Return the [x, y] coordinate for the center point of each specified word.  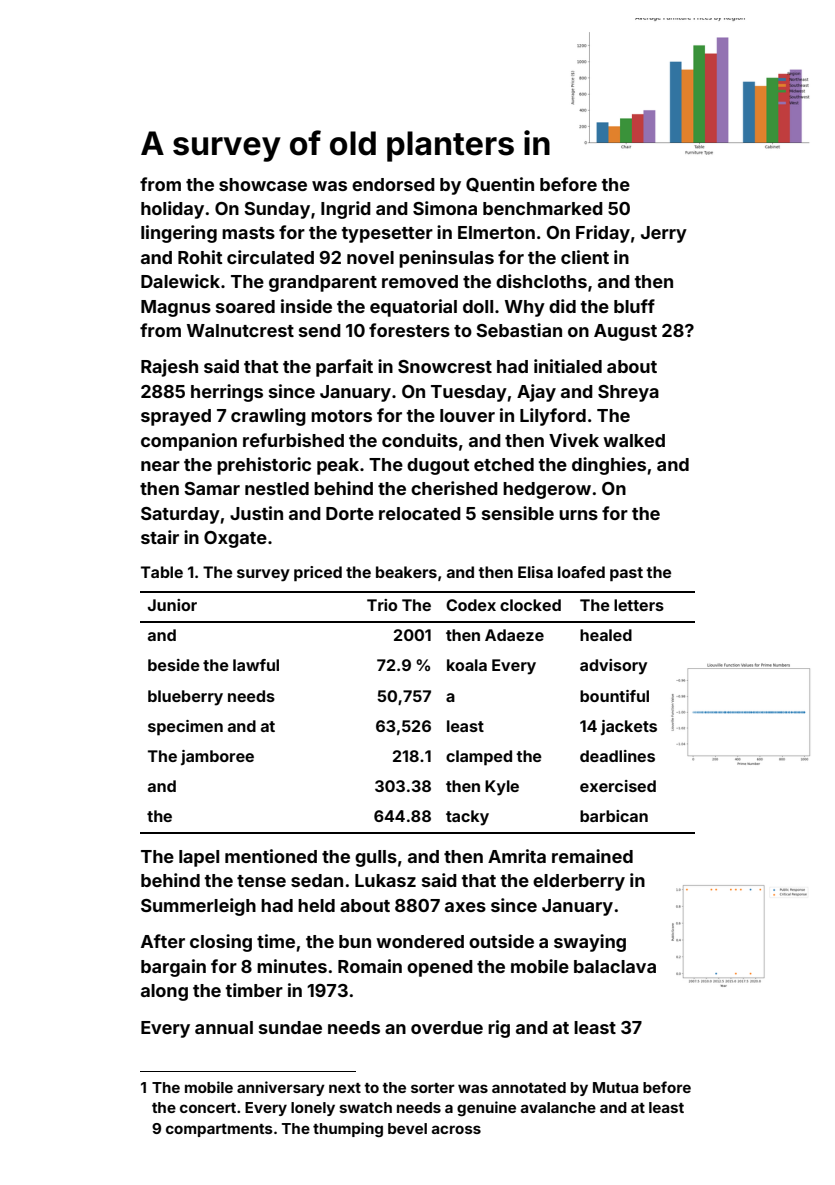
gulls [376, 858]
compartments [219, 1130]
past [626, 574]
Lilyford [553, 417]
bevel [407, 1128]
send [320, 330]
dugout [438, 466]
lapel [199, 858]
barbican [614, 816]
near [160, 466]
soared [245, 306]
